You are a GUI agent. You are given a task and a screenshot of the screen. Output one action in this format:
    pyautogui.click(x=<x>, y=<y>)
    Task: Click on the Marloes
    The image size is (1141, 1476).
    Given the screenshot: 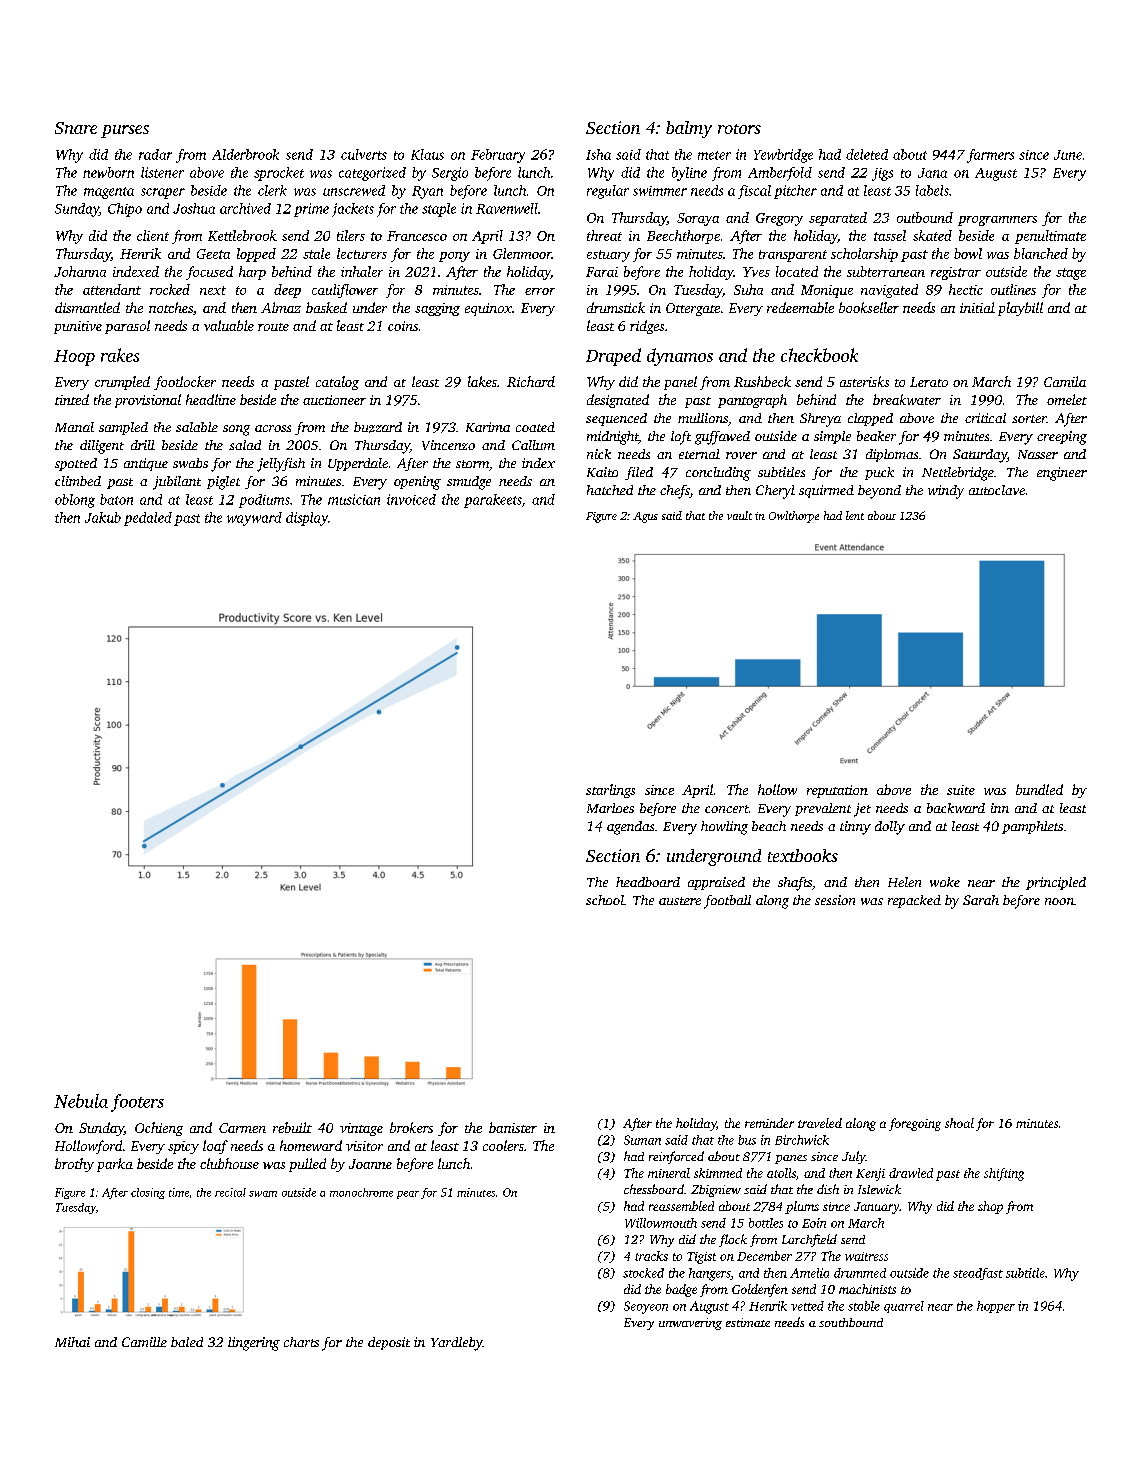 What is the action you would take?
    pyautogui.click(x=610, y=808)
